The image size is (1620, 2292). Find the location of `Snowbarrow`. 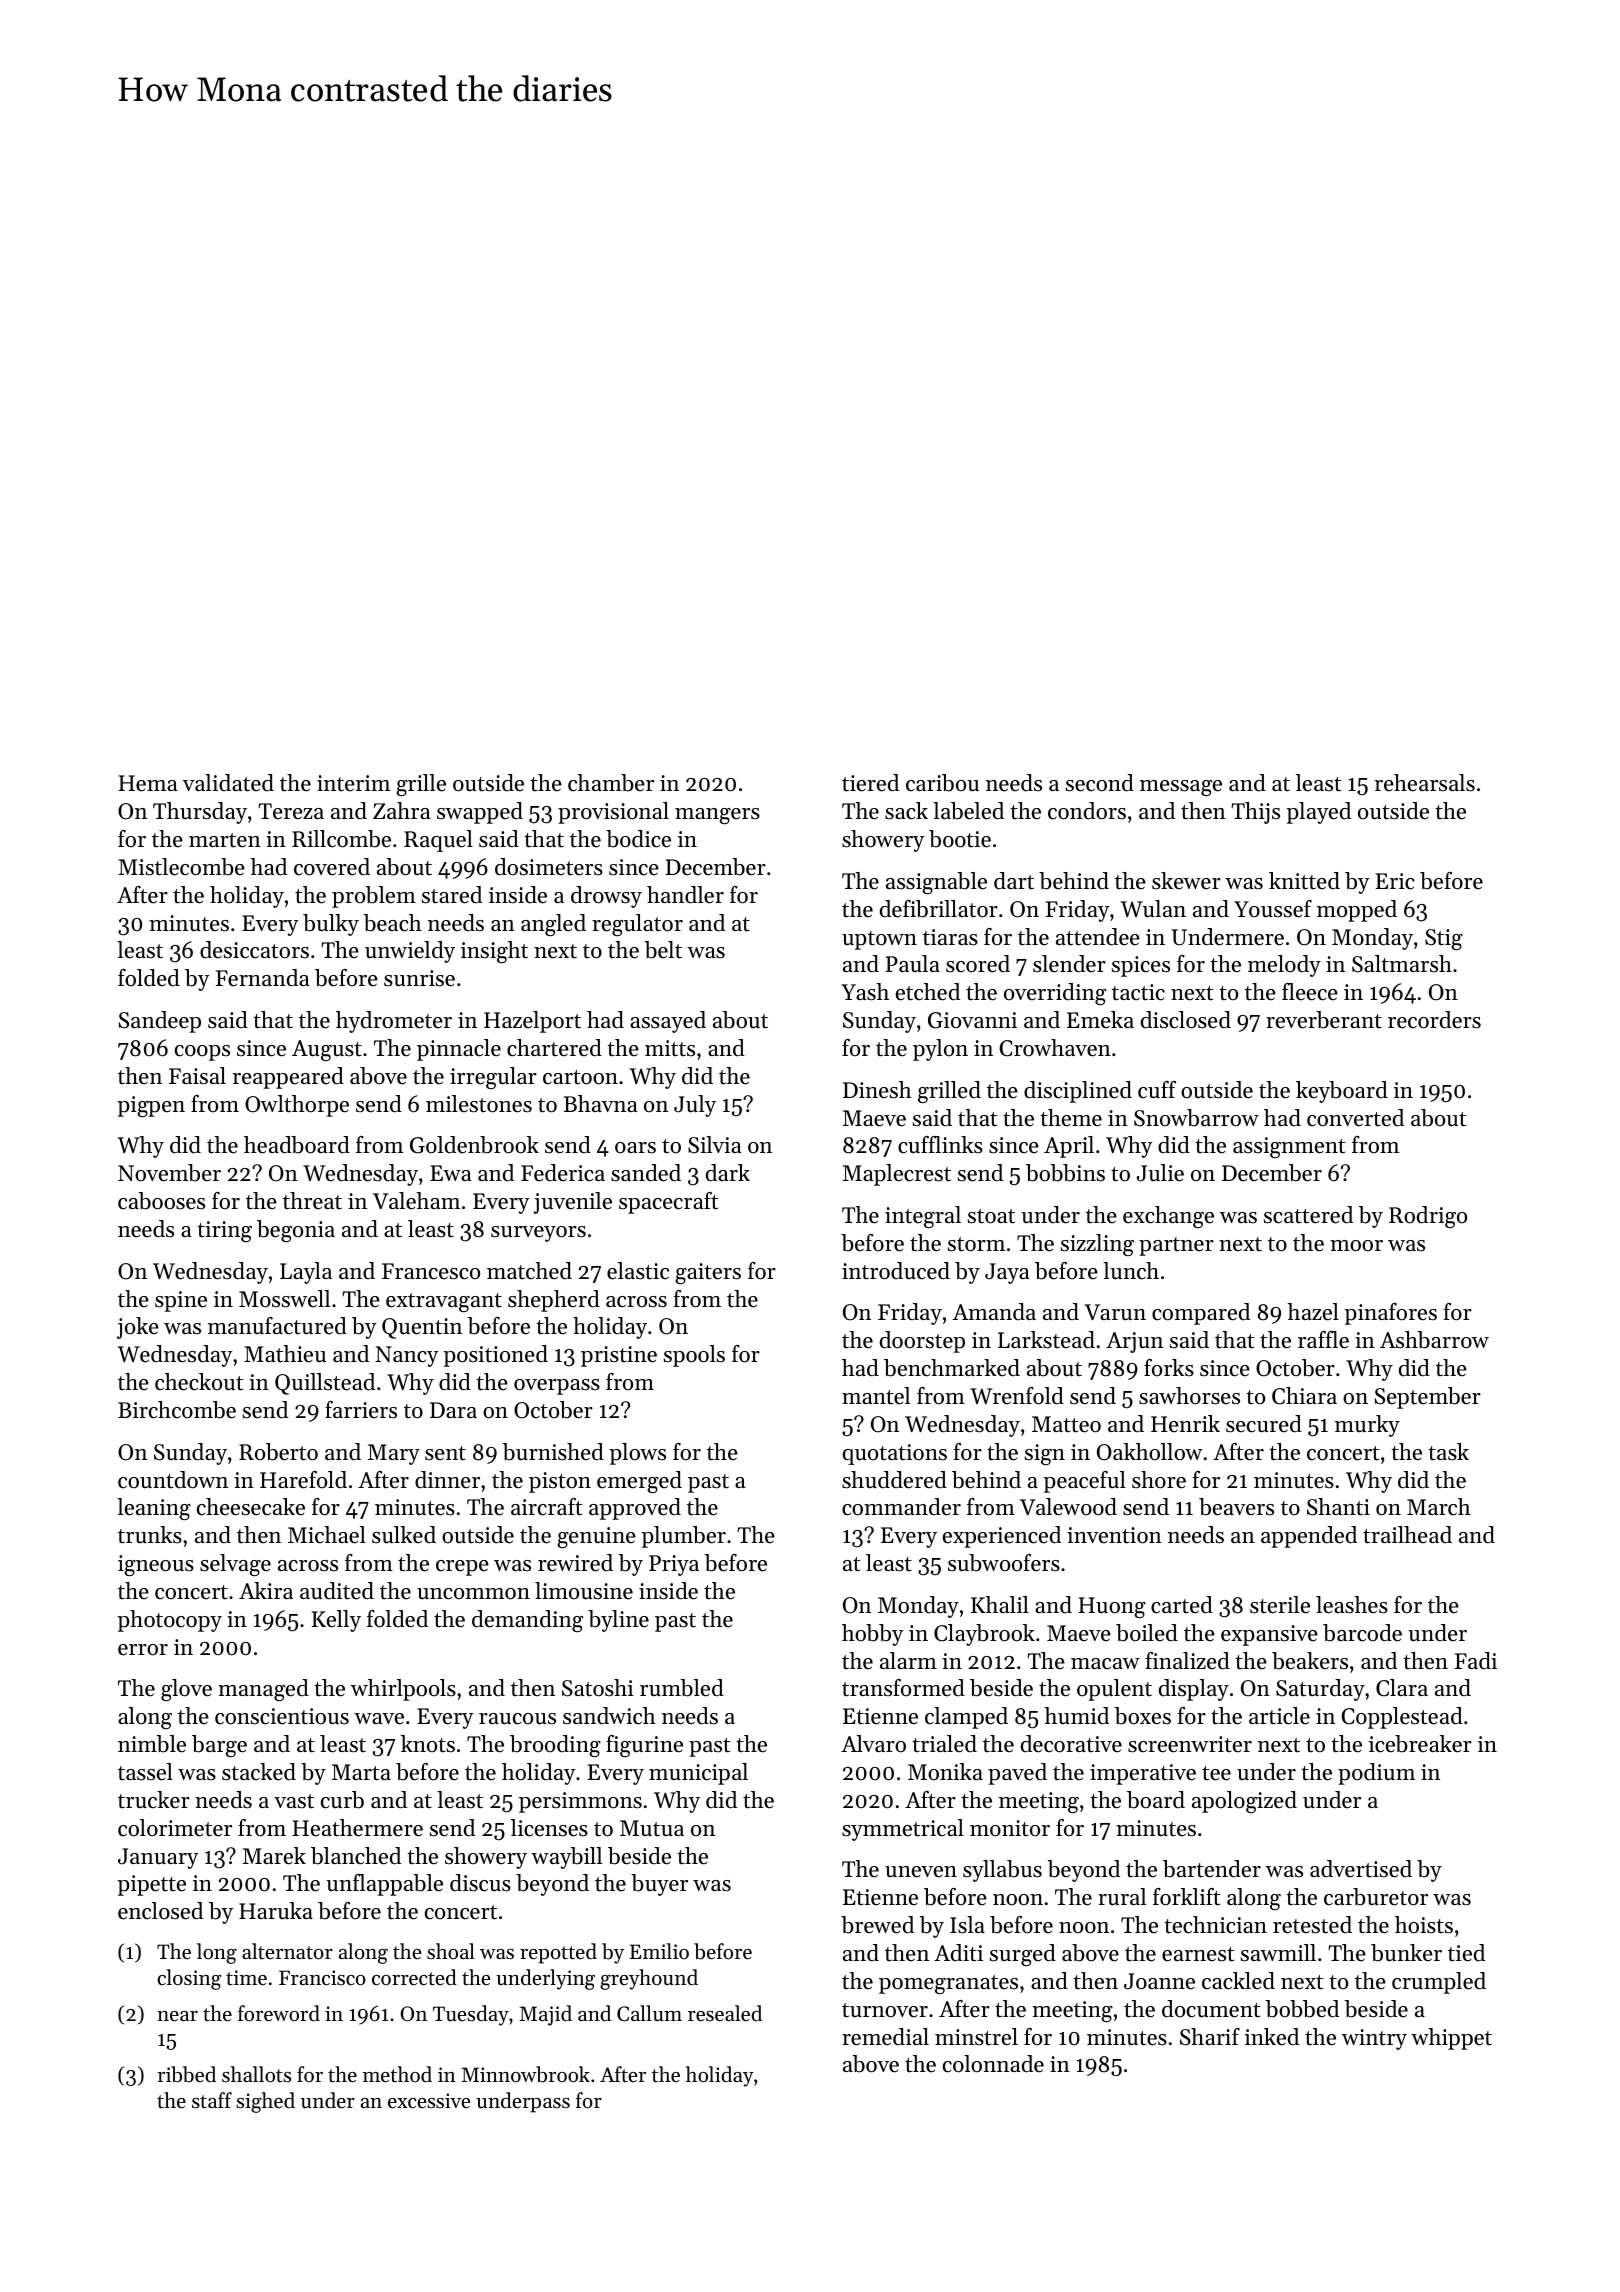

Snowbarrow is located at coordinates (1196, 1118).
